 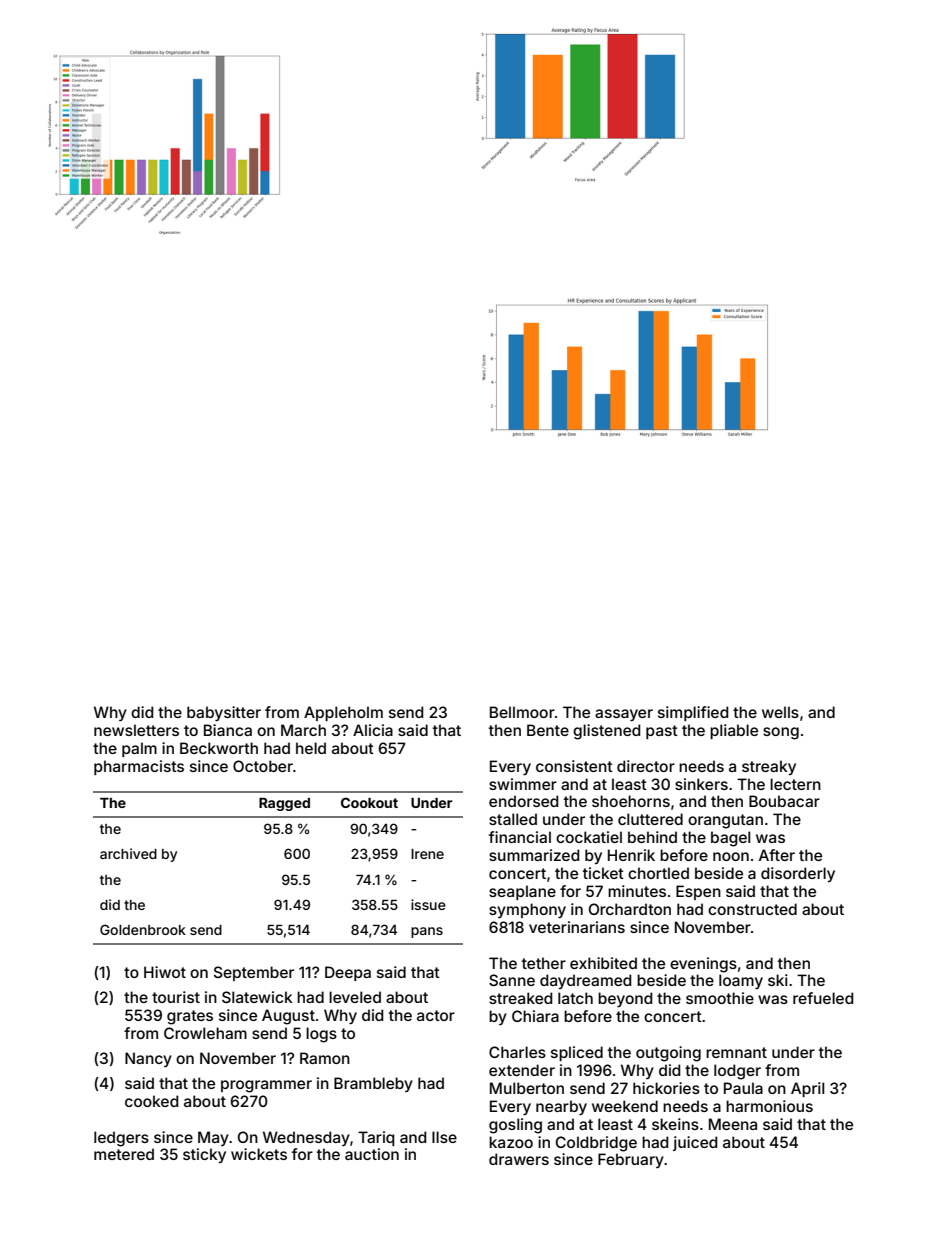 I want to click on simplified, so click(x=693, y=713).
